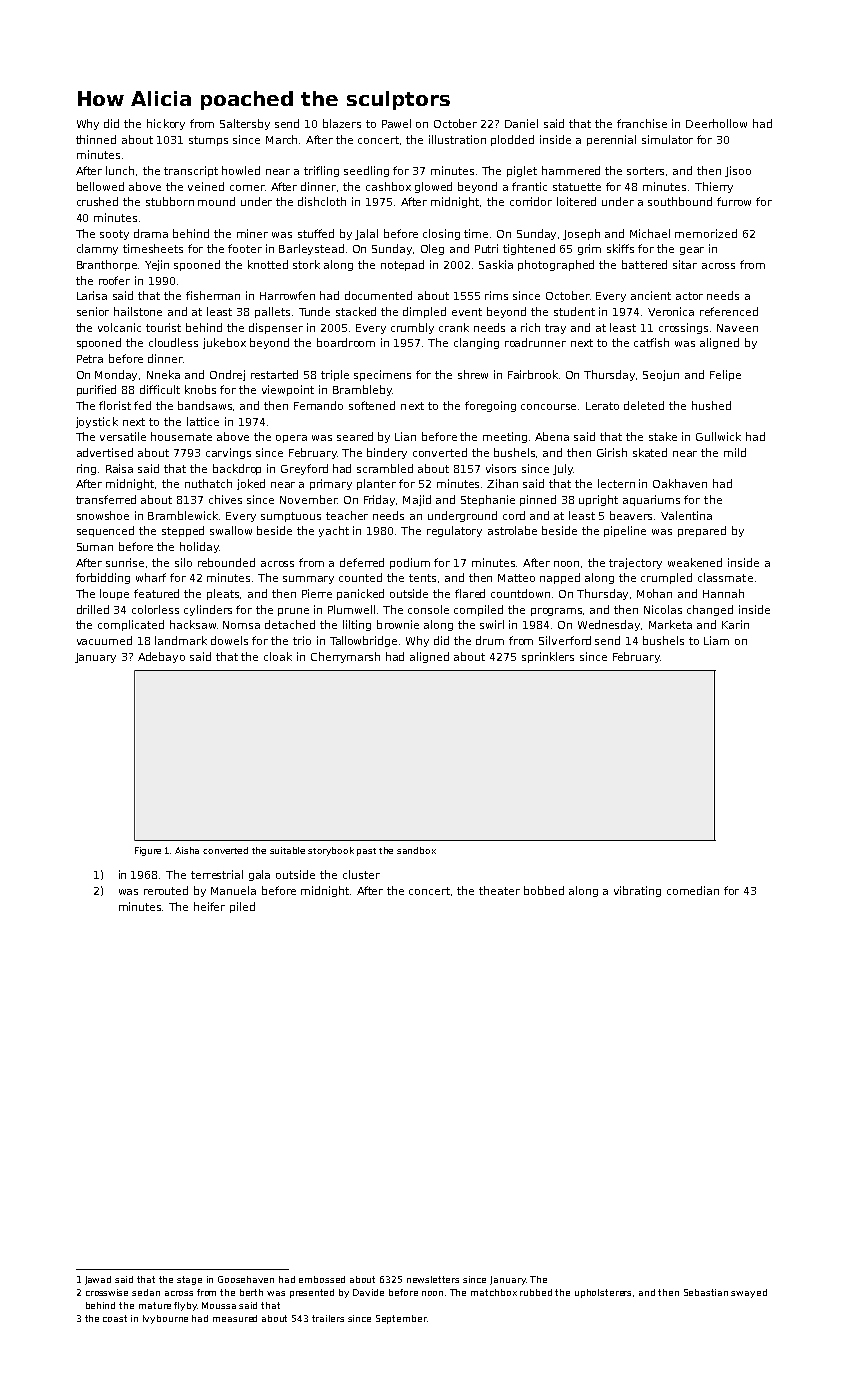 The height and width of the page is (1400, 849). What do you see at coordinates (637, 891) in the page?
I see `vibrating` at bounding box center [637, 891].
